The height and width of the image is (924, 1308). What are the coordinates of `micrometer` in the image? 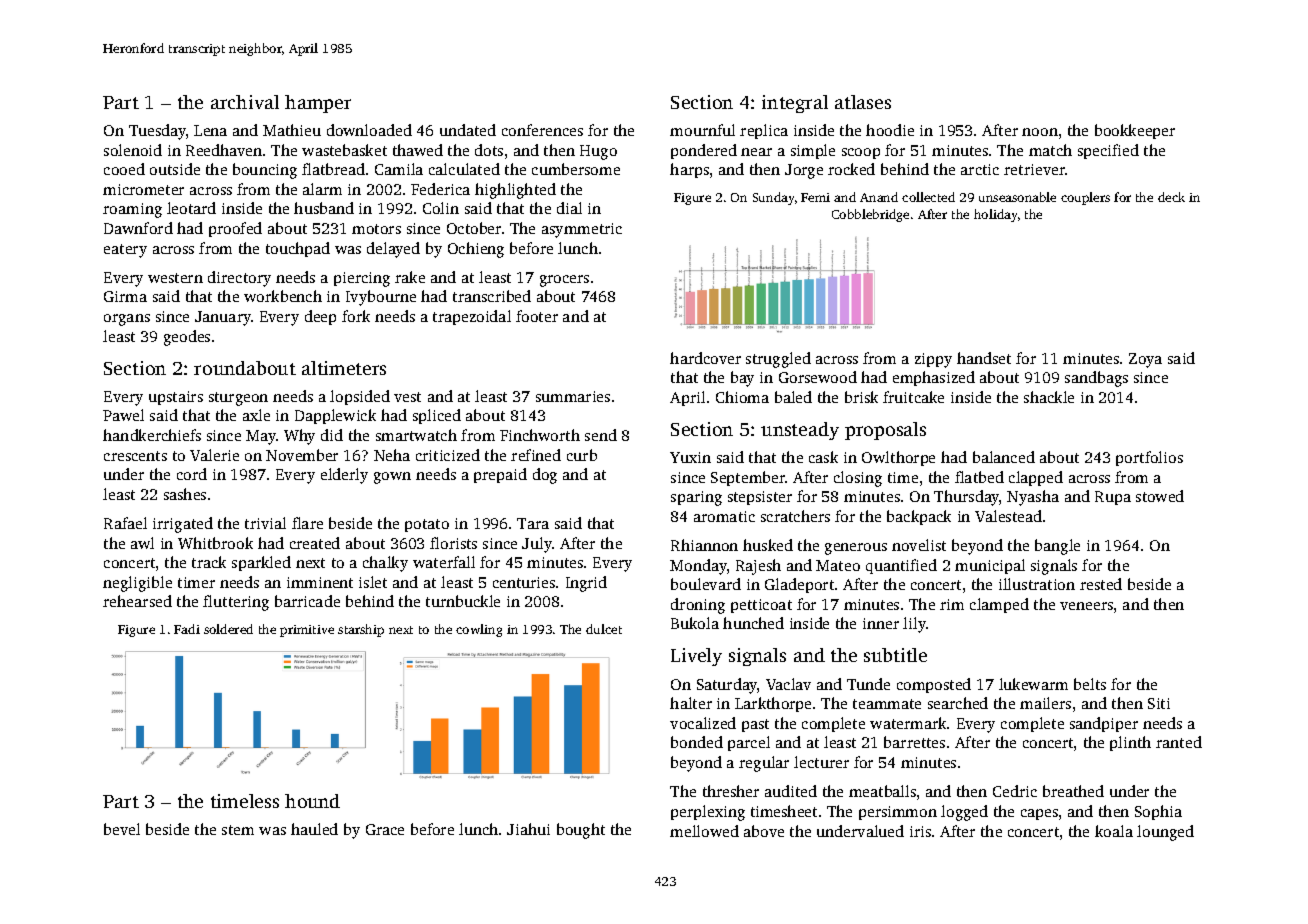 It's located at (143, 189).
